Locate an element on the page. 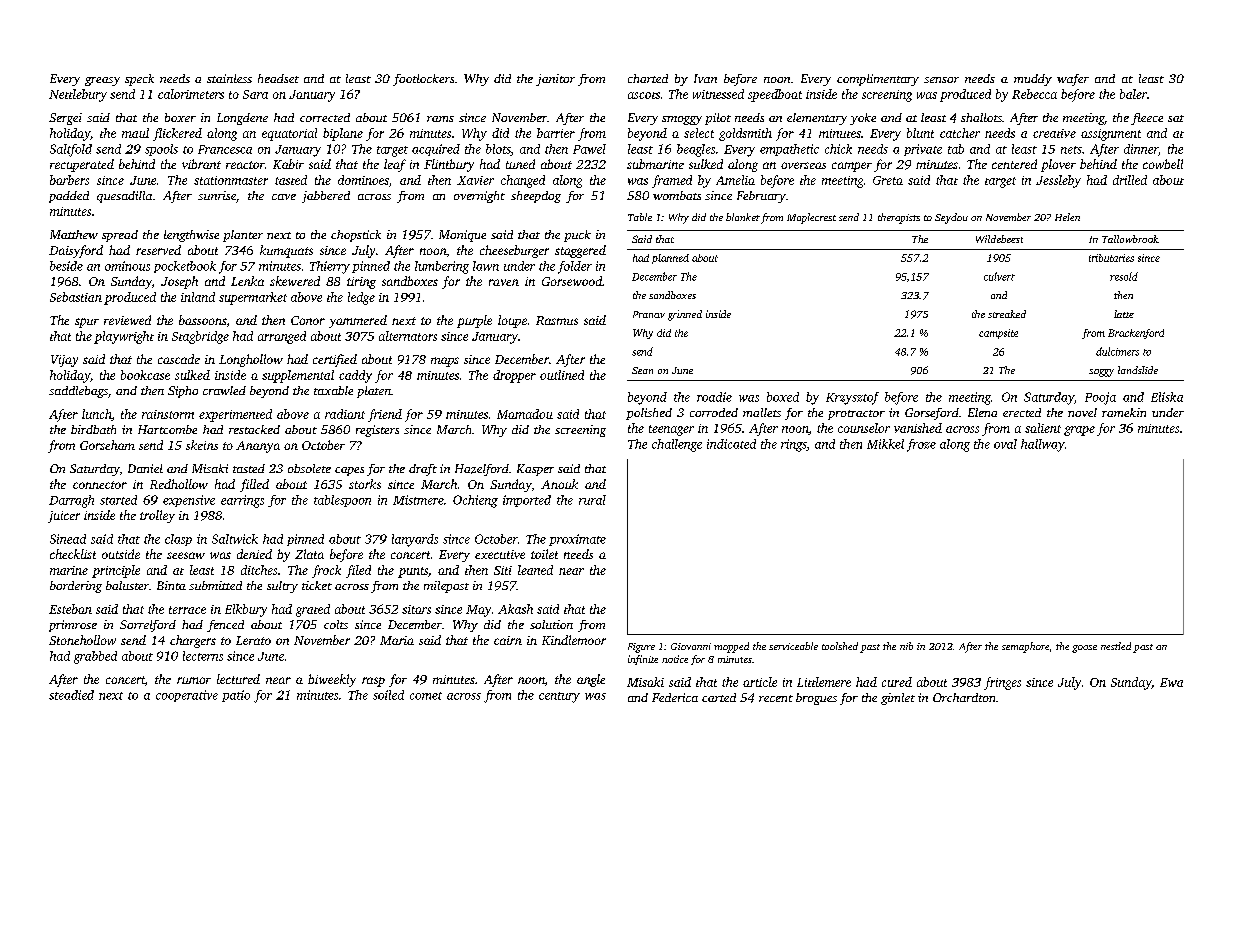 The image size is (1233, 952). purple is located at coordinates (474, 321).
